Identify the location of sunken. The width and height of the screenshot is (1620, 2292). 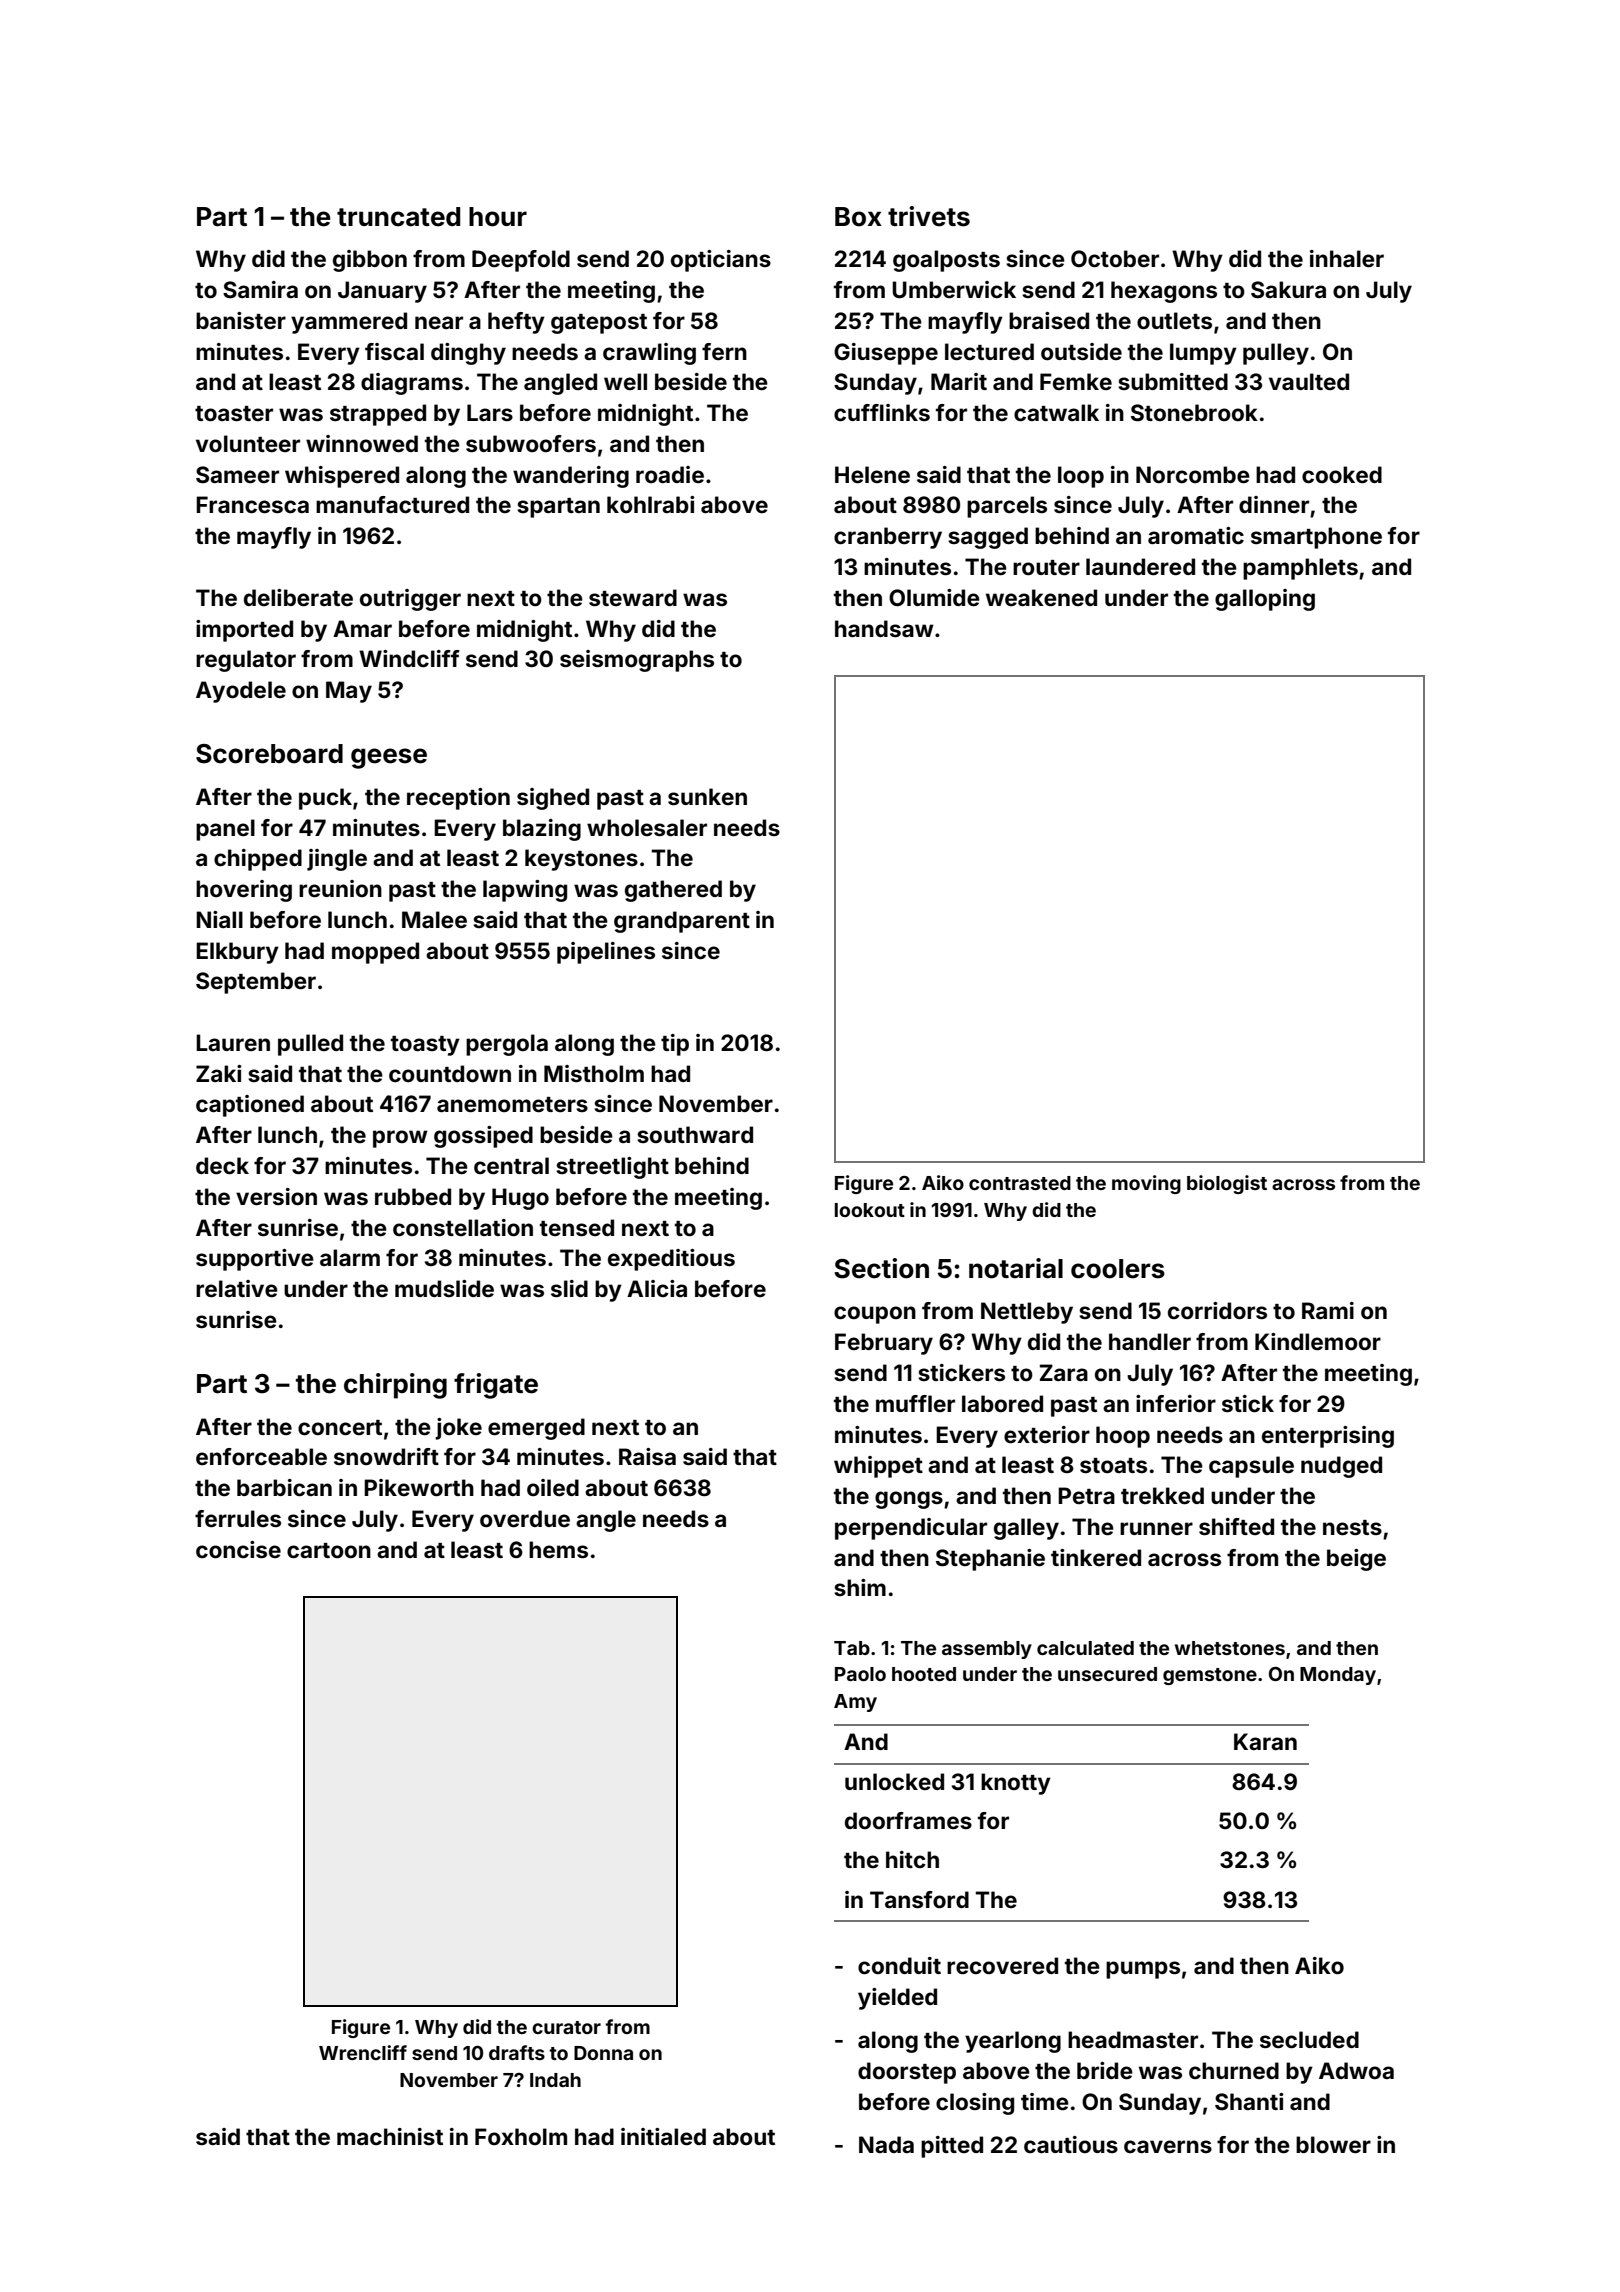
(707, 796).
